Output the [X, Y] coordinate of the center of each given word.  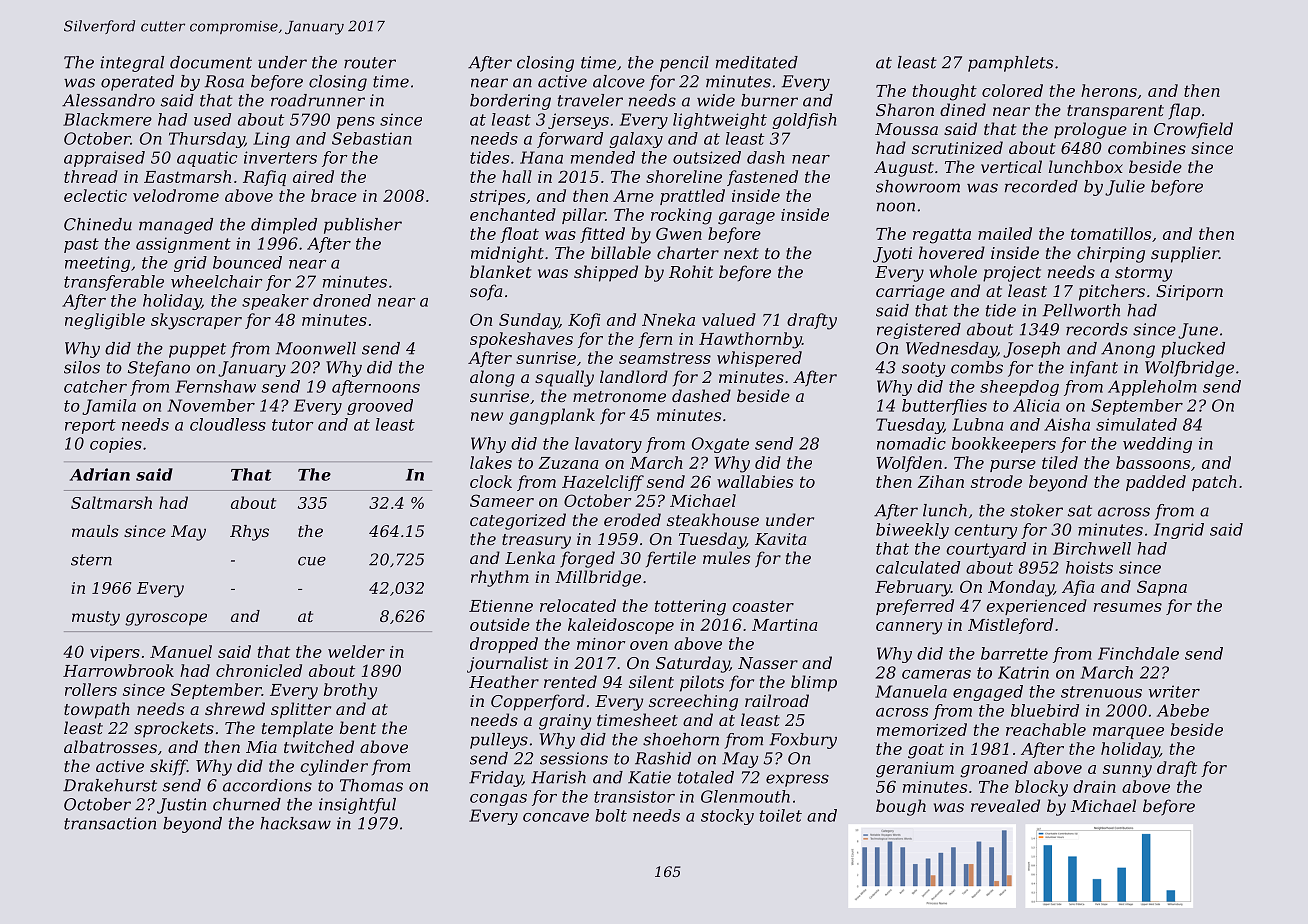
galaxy [636, 140]
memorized [922, 729]
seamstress [665, 358]
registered [919, 331]
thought [945, 92]
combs [977, 367]
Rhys [249, 533]
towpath [97, 710]
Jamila [109, 407]
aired [313, 176]
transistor [634, 796]
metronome [619, 396]
